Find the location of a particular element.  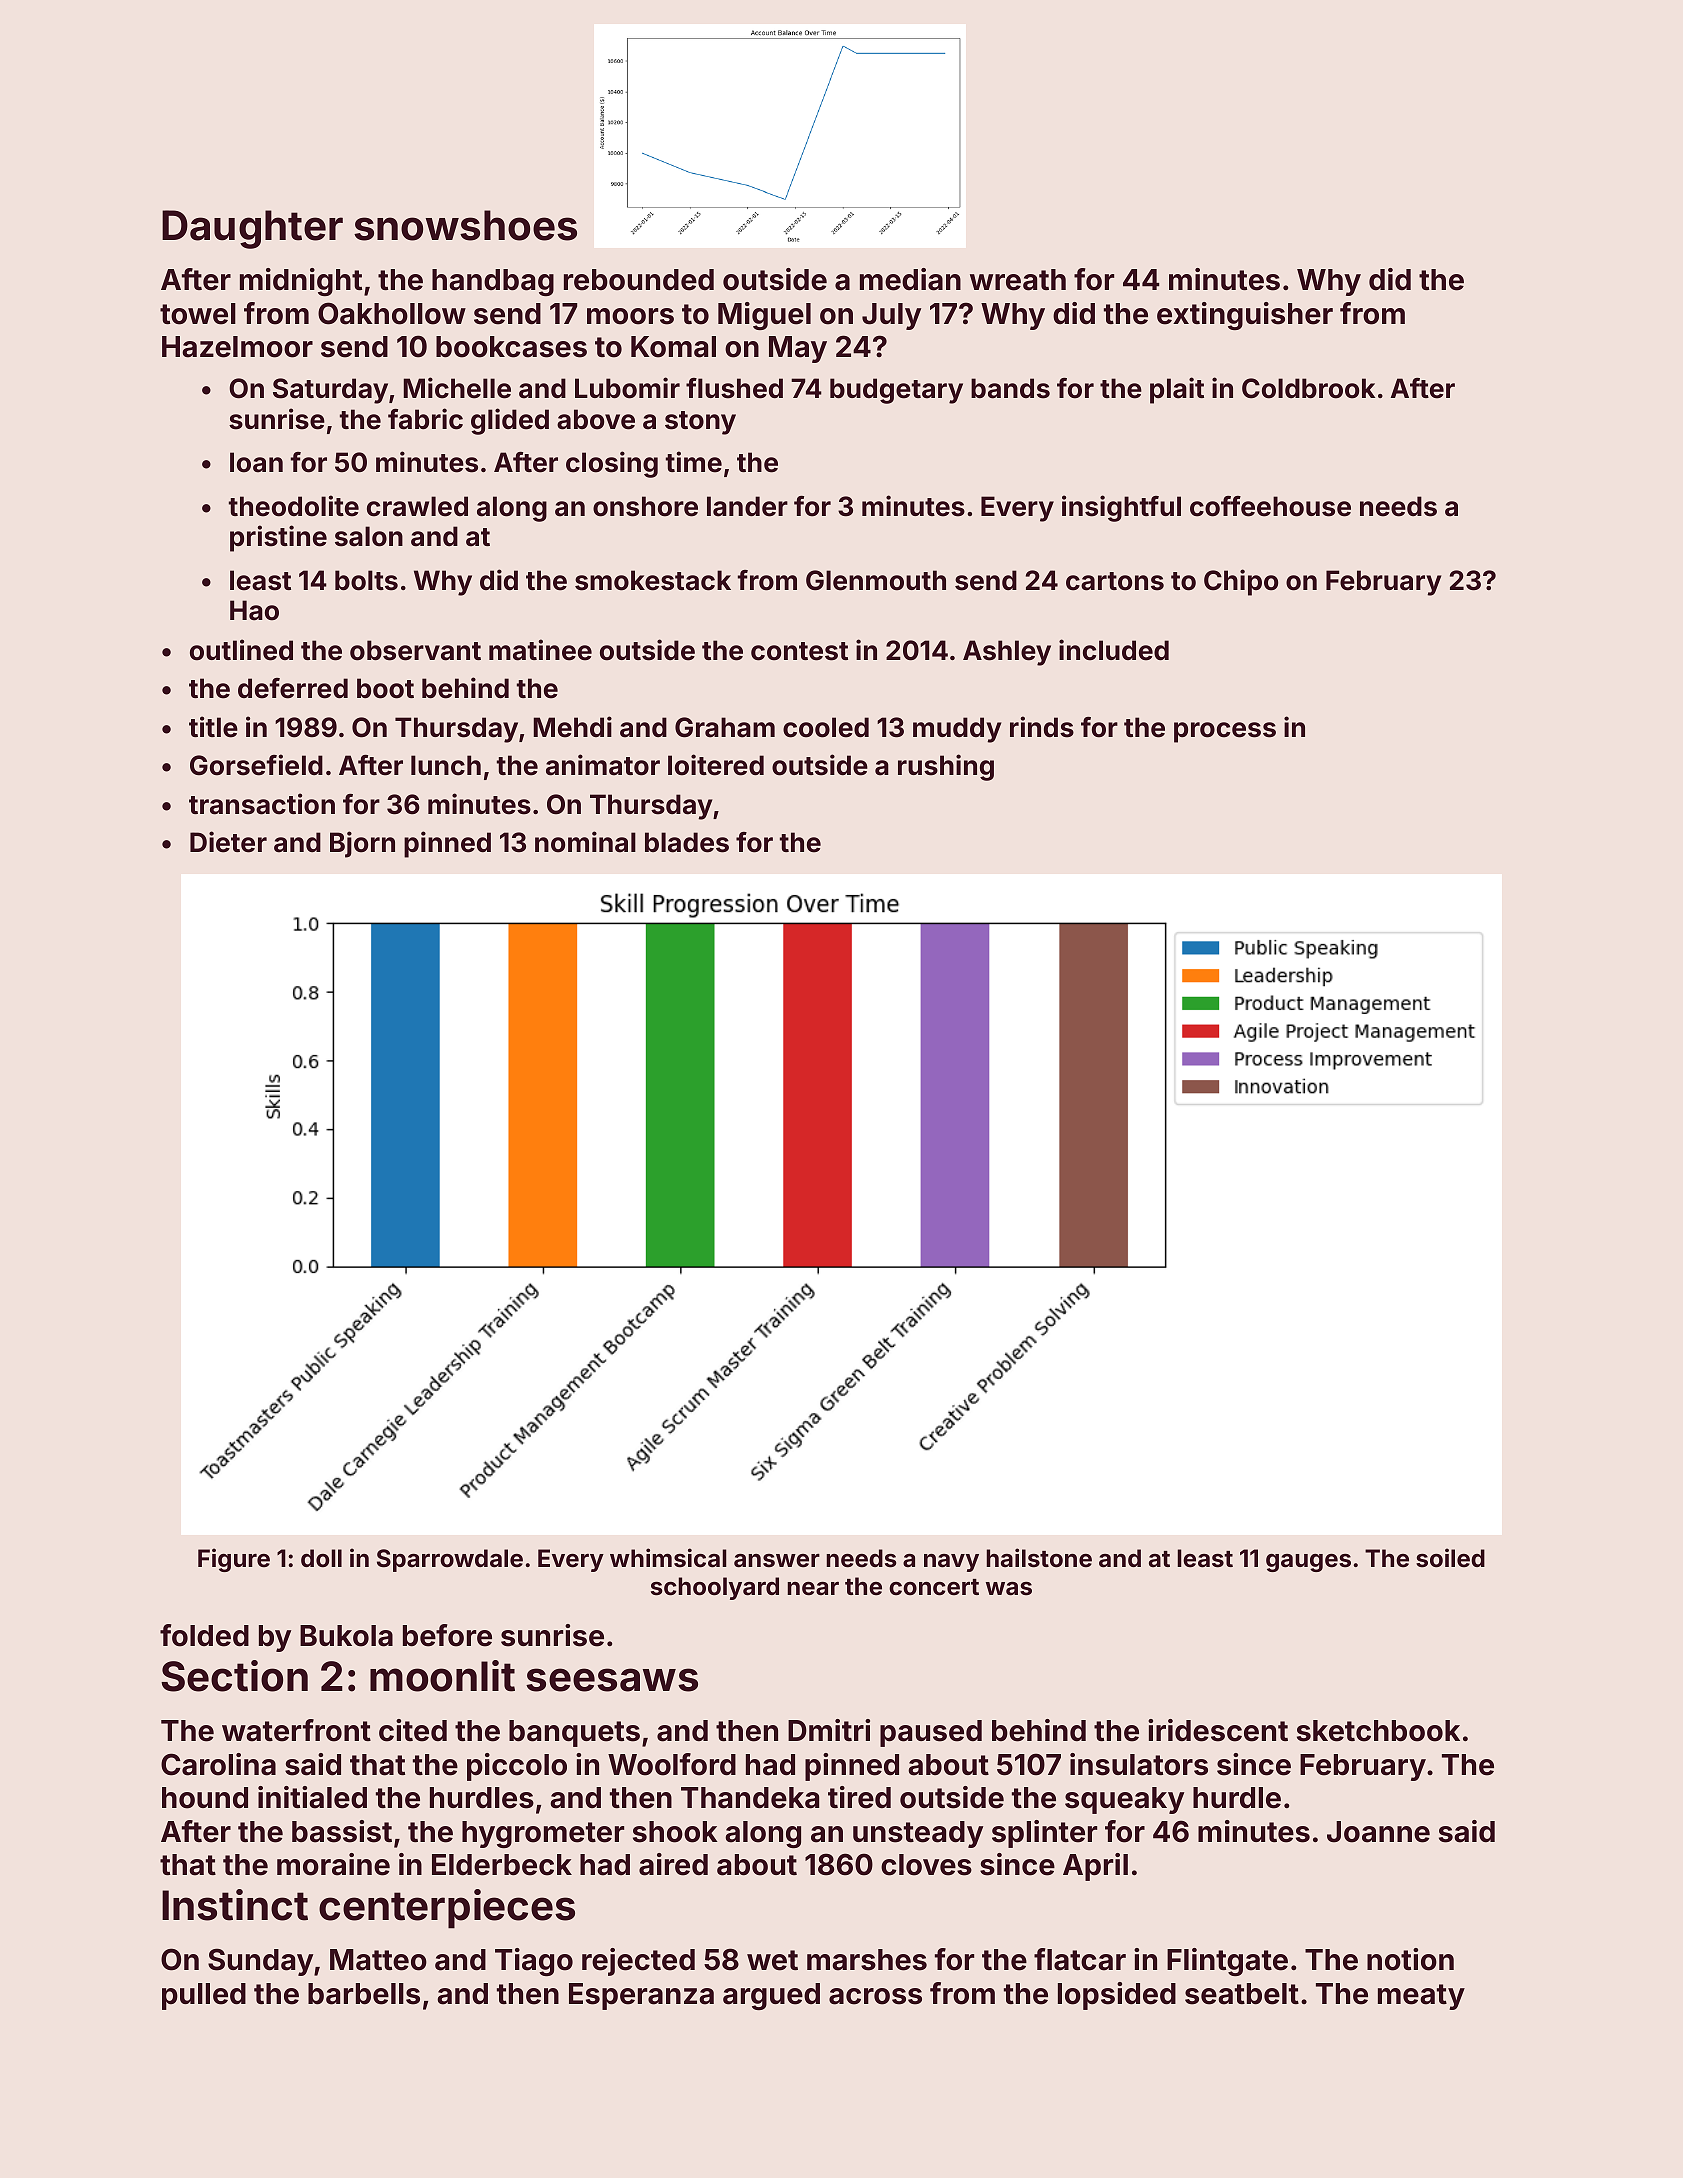

bassist is located at coordinates (342, 1831).
